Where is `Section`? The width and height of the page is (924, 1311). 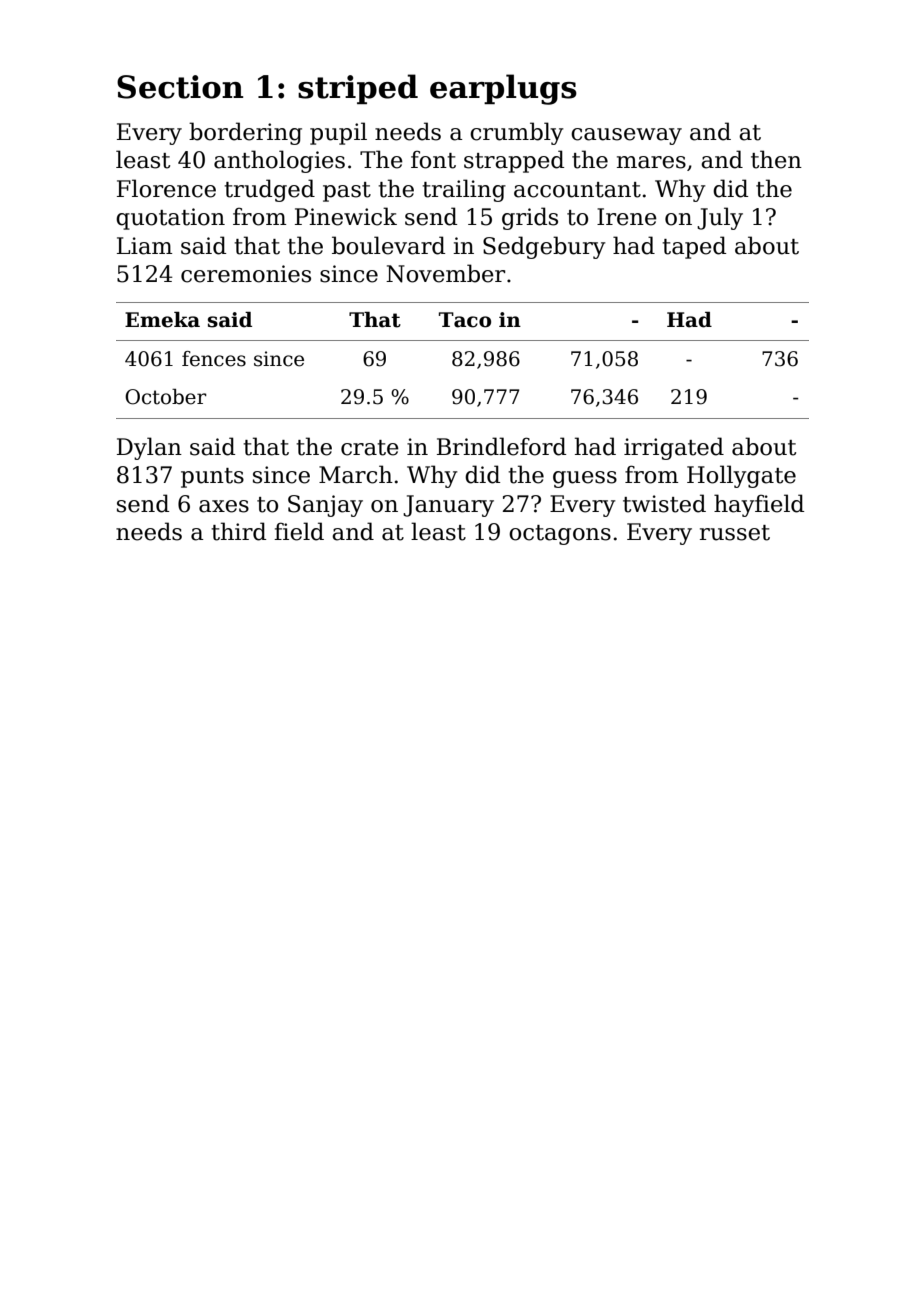 Section is located at coordinates (180, 87).
